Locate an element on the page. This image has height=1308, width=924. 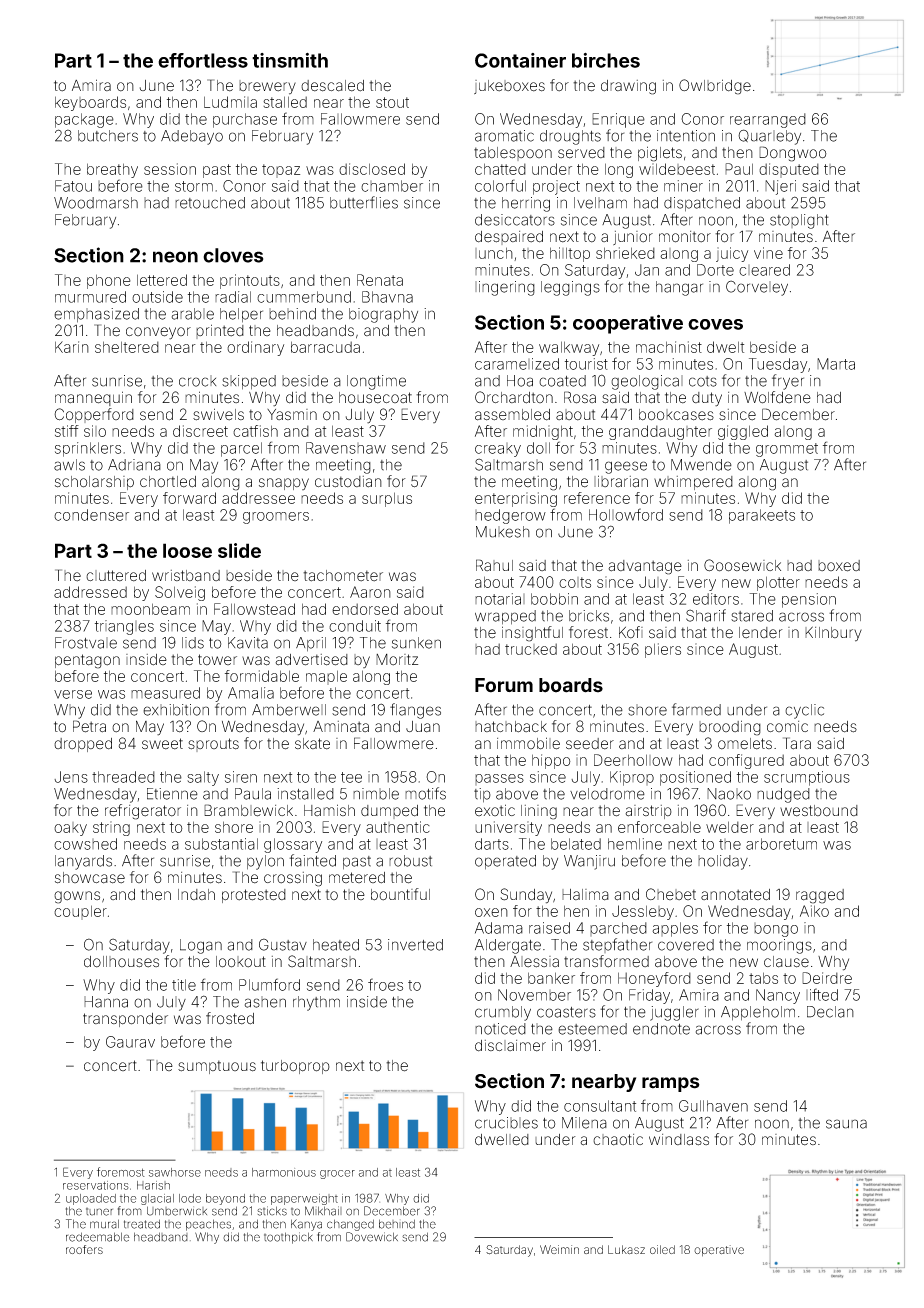
Wolfdene is located at coordinates (777, 397).
